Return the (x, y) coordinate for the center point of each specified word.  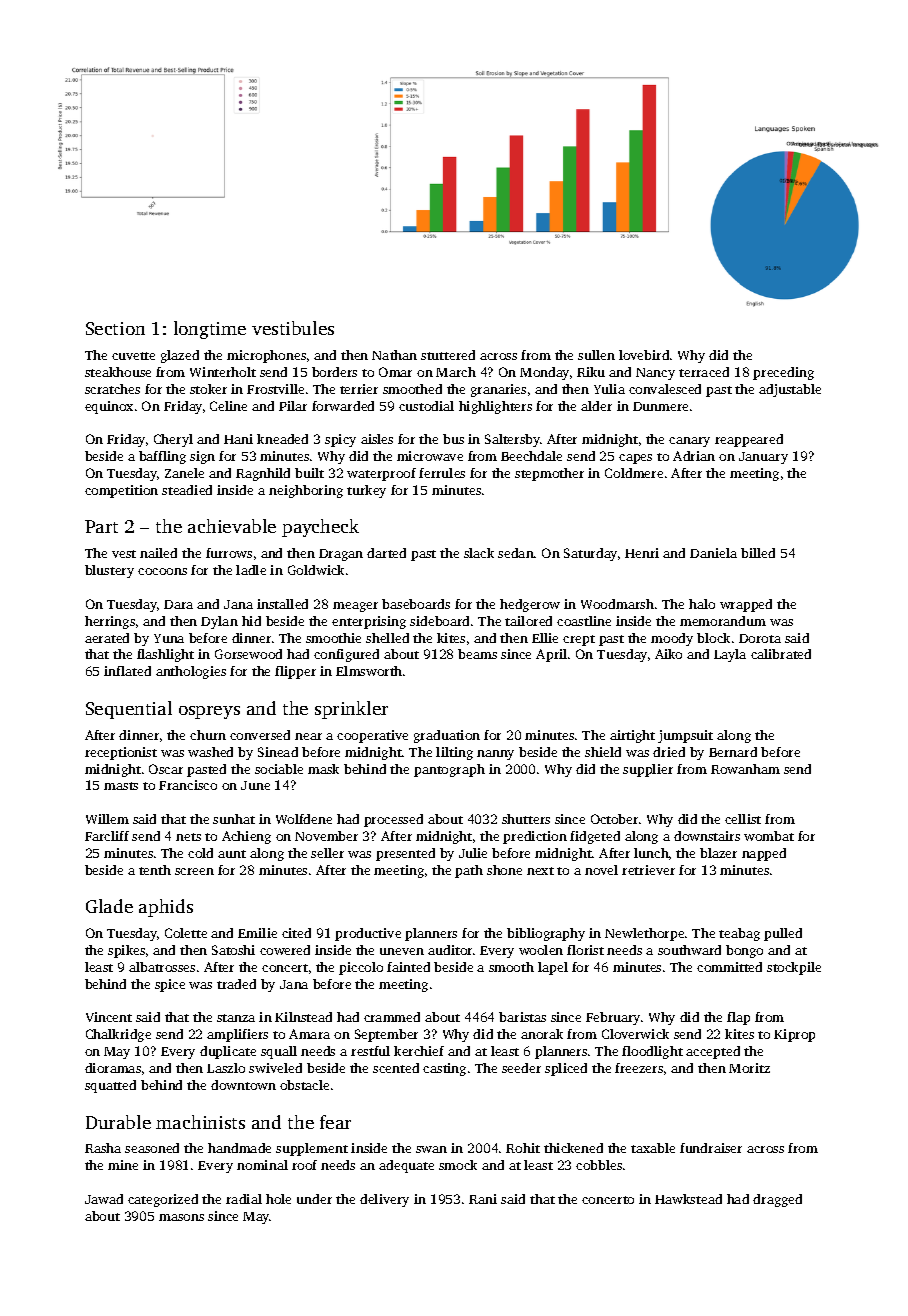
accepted (713, 1052)
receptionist (121, 753)
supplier (648, 770)
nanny (495, 755)
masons (181, 1217)
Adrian (694, 456)
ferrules (442, 473)
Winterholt (223, 372)
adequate (406, 1166)
